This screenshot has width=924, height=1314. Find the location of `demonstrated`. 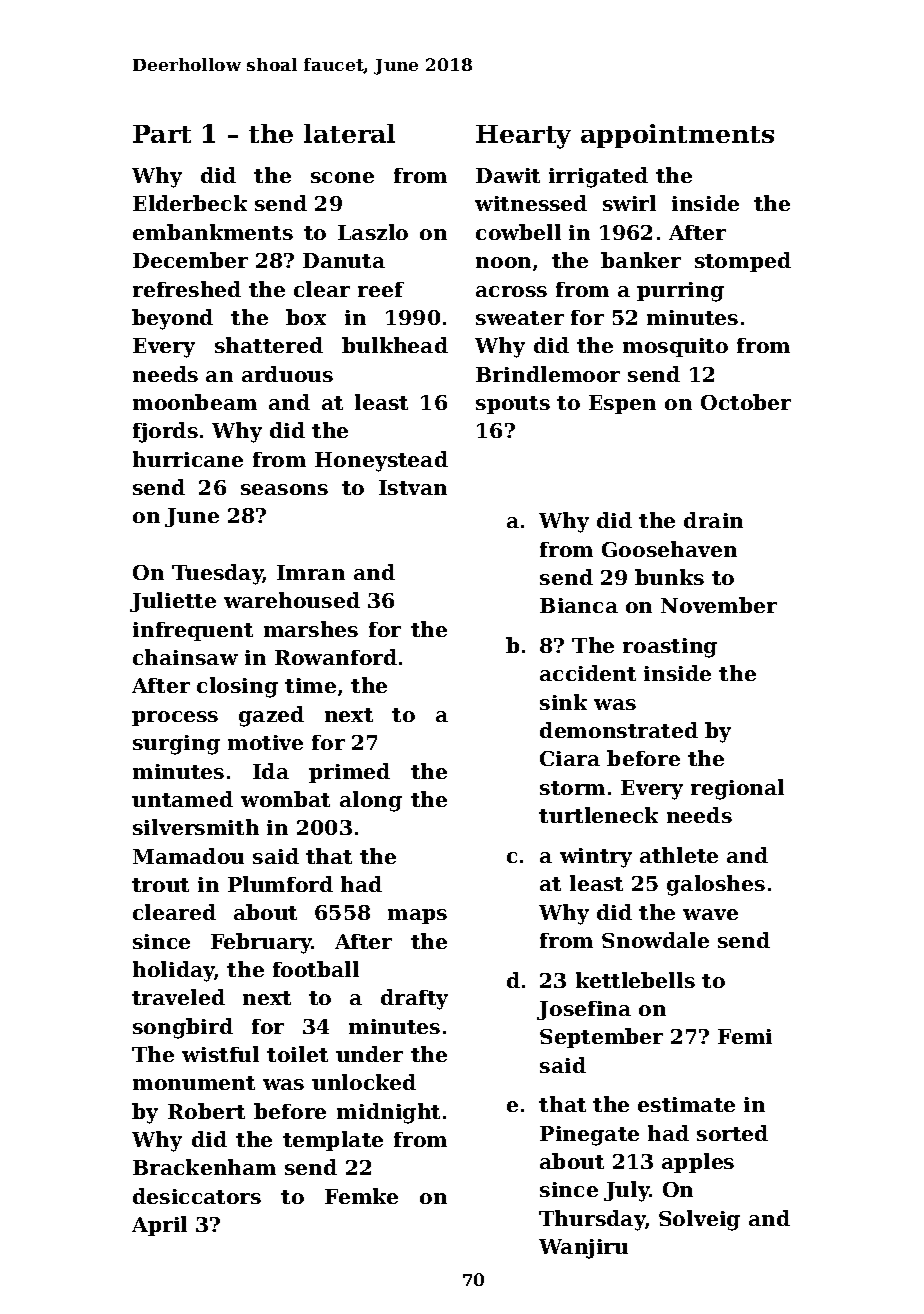

demonstrated is located at coordinates (619, 730).
